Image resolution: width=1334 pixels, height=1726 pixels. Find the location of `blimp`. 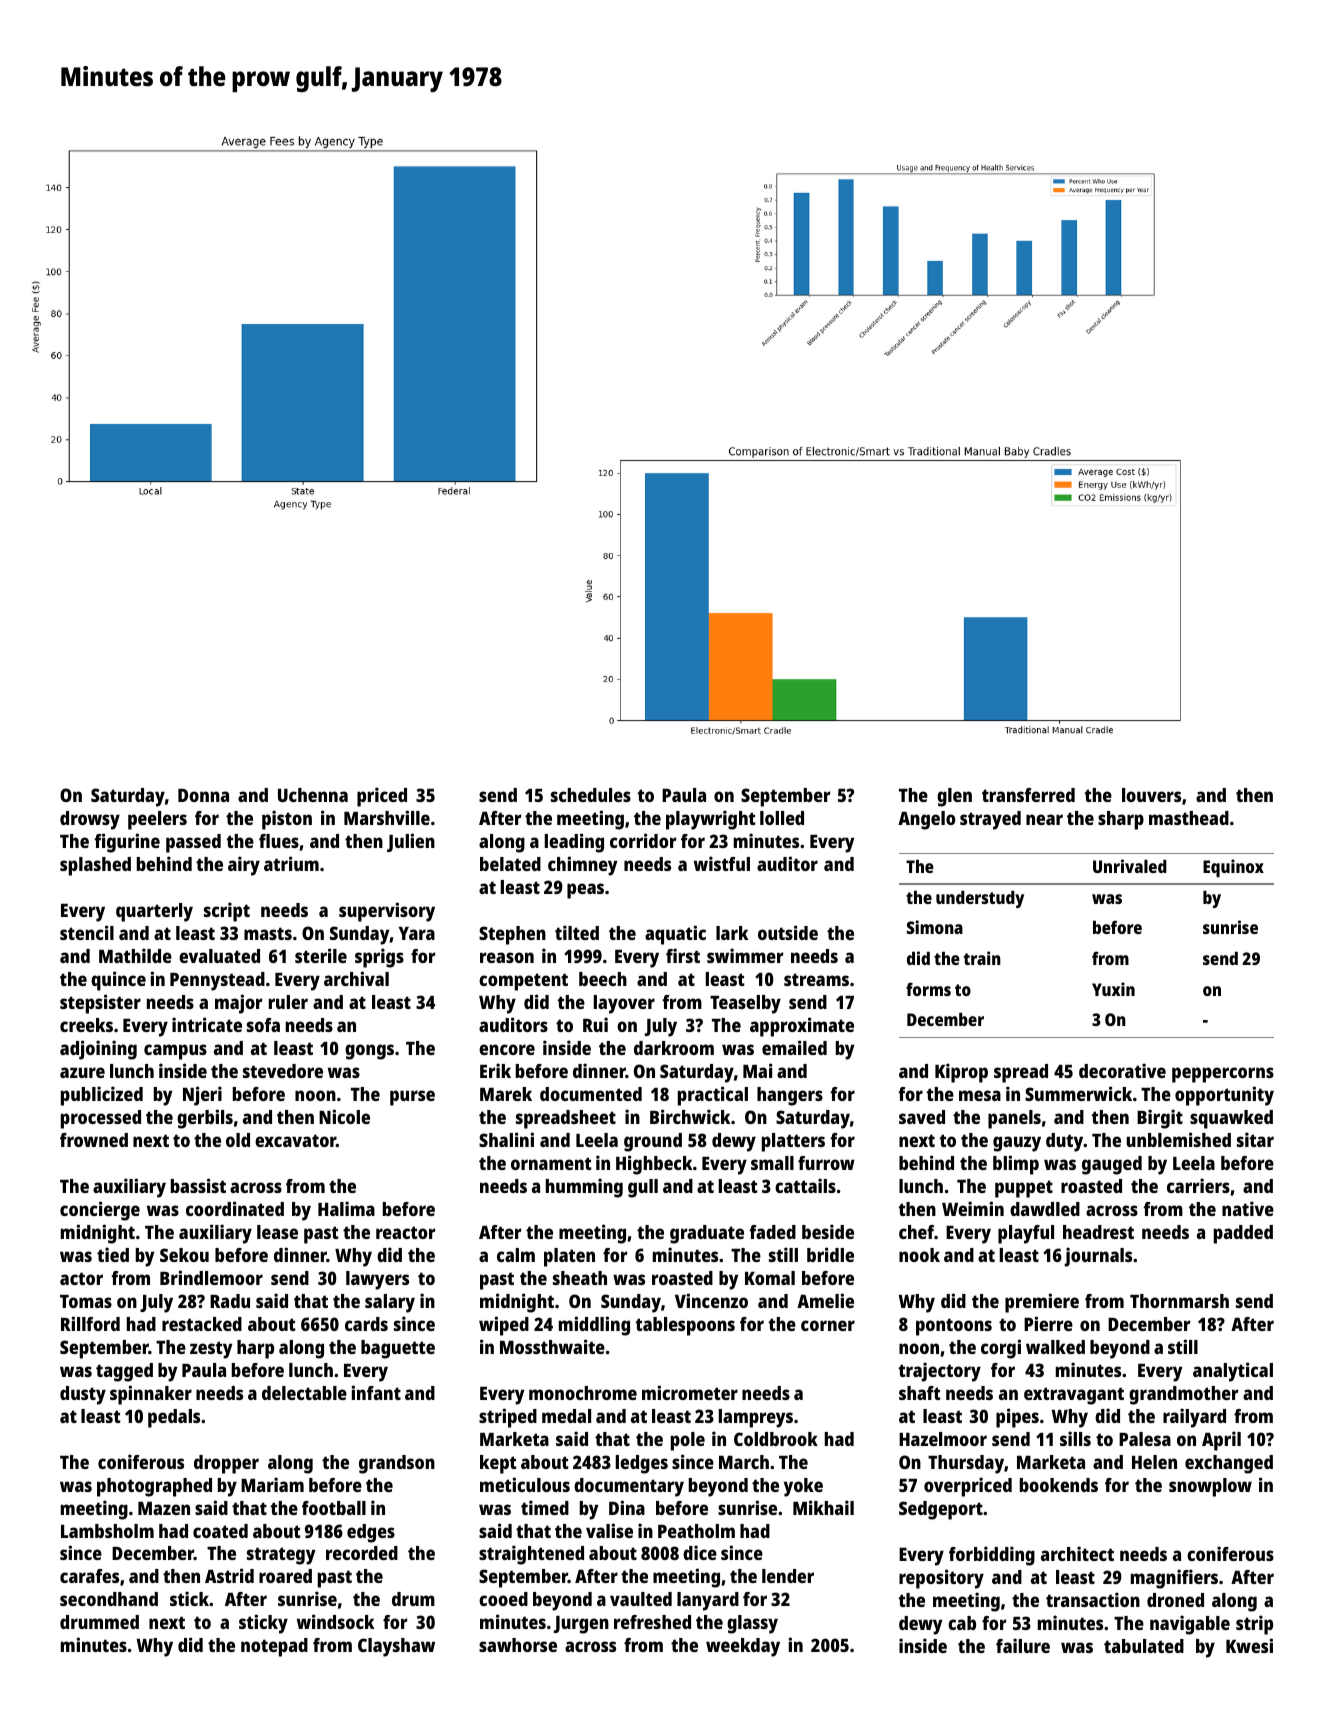

blimp is located at coordinates (1016, 1165).
